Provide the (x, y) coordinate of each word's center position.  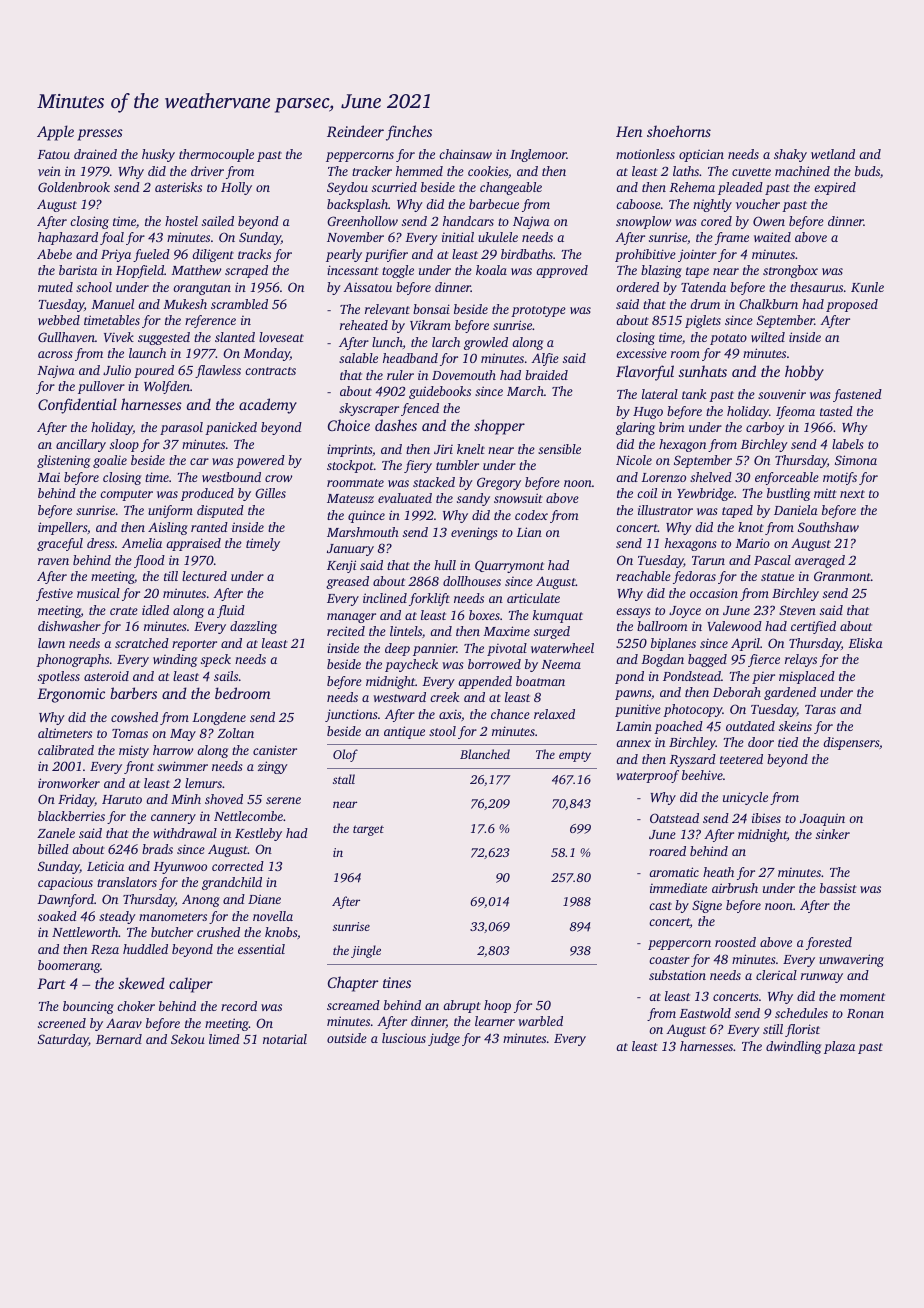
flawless (218, 371)
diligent (213, 255)
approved (562, 271)
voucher (758, 204)
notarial (285, 1039)
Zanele (56, 833)
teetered (741, 759)
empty (575, 756)
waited (772, 237)
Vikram (430, 325)
